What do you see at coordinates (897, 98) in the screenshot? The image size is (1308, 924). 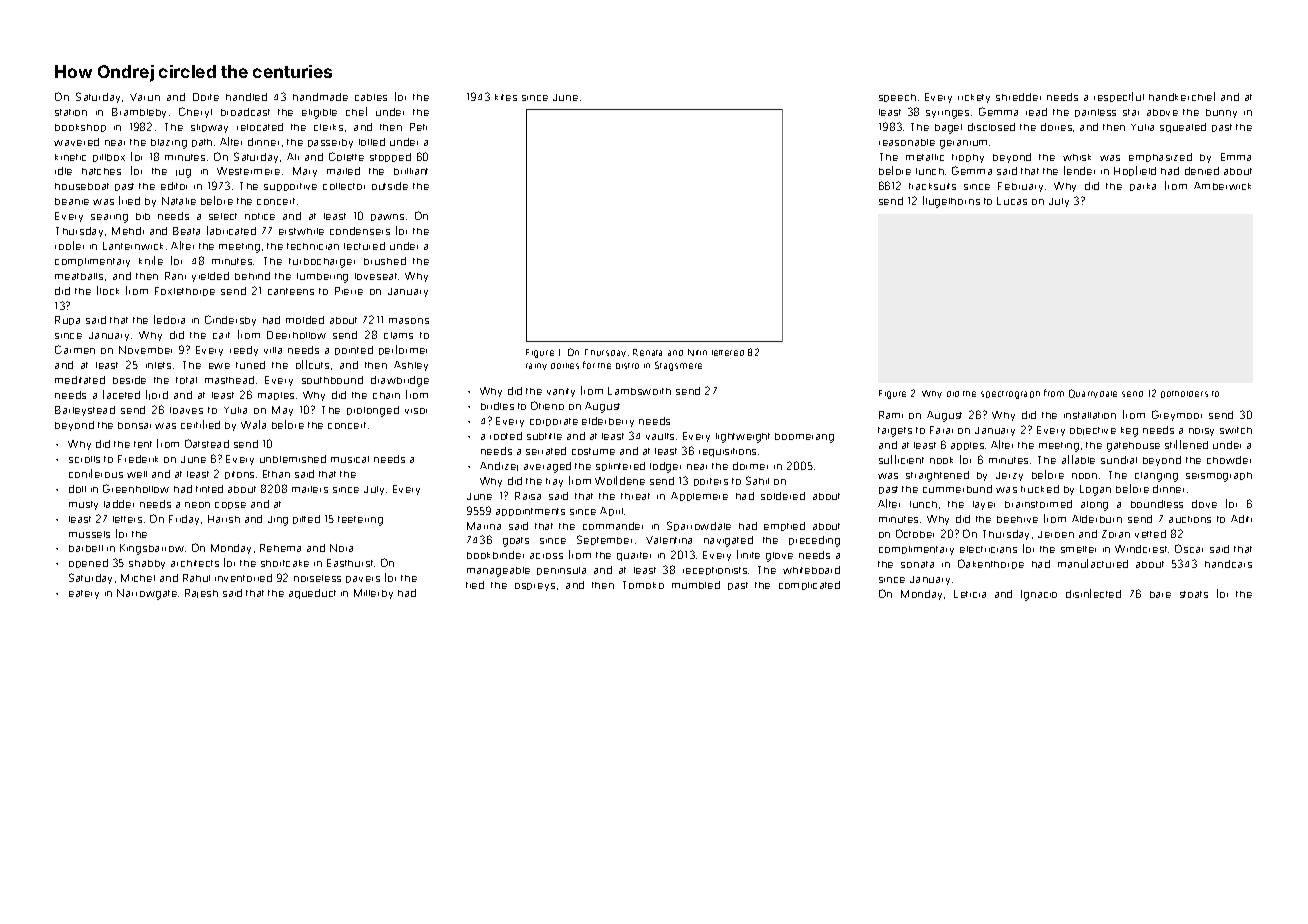 I see `speech` at bounding box center [897, 98].
